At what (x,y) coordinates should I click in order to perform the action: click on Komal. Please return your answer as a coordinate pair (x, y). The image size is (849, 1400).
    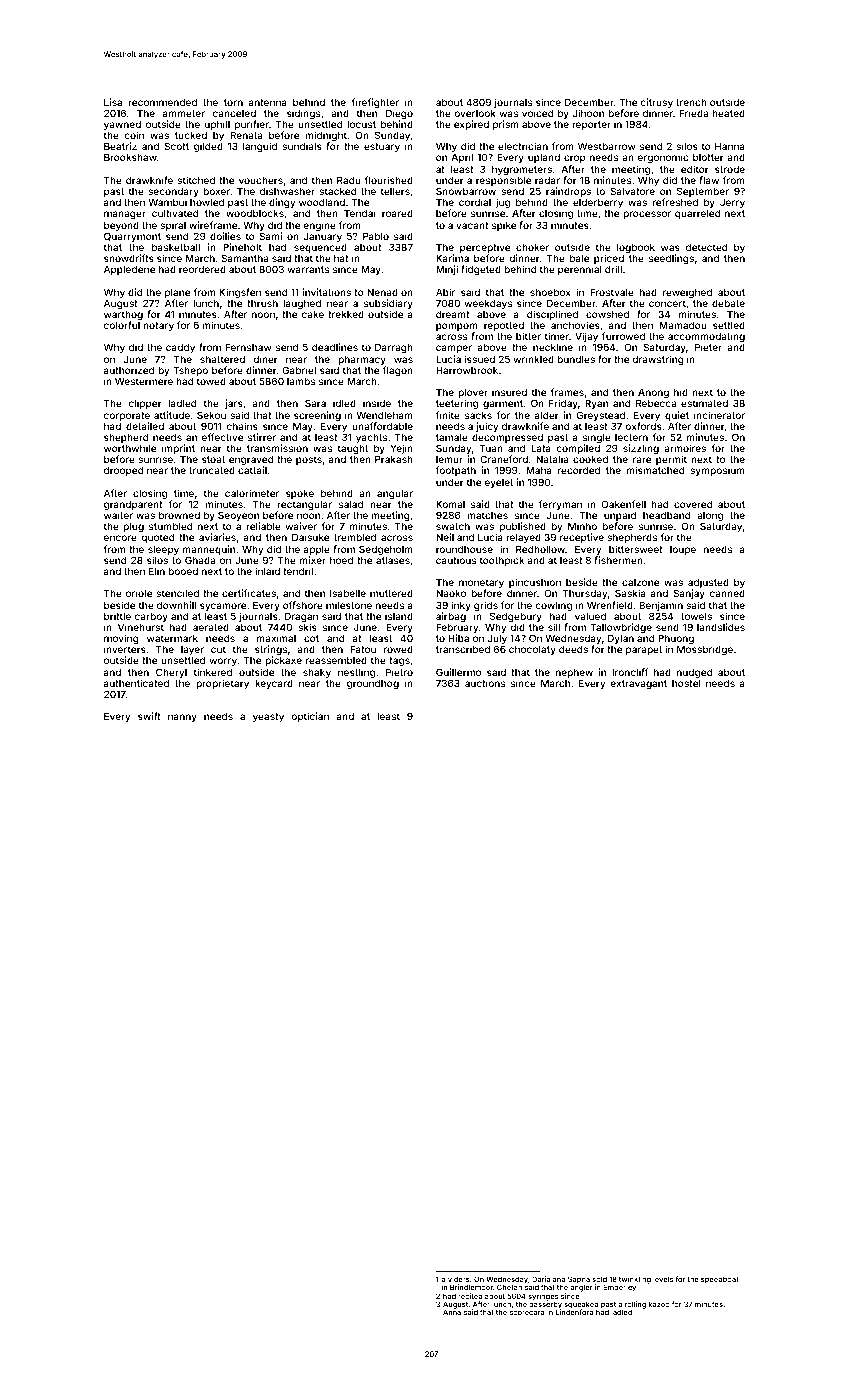
    Looking at the image, I should click on (450, 504).
